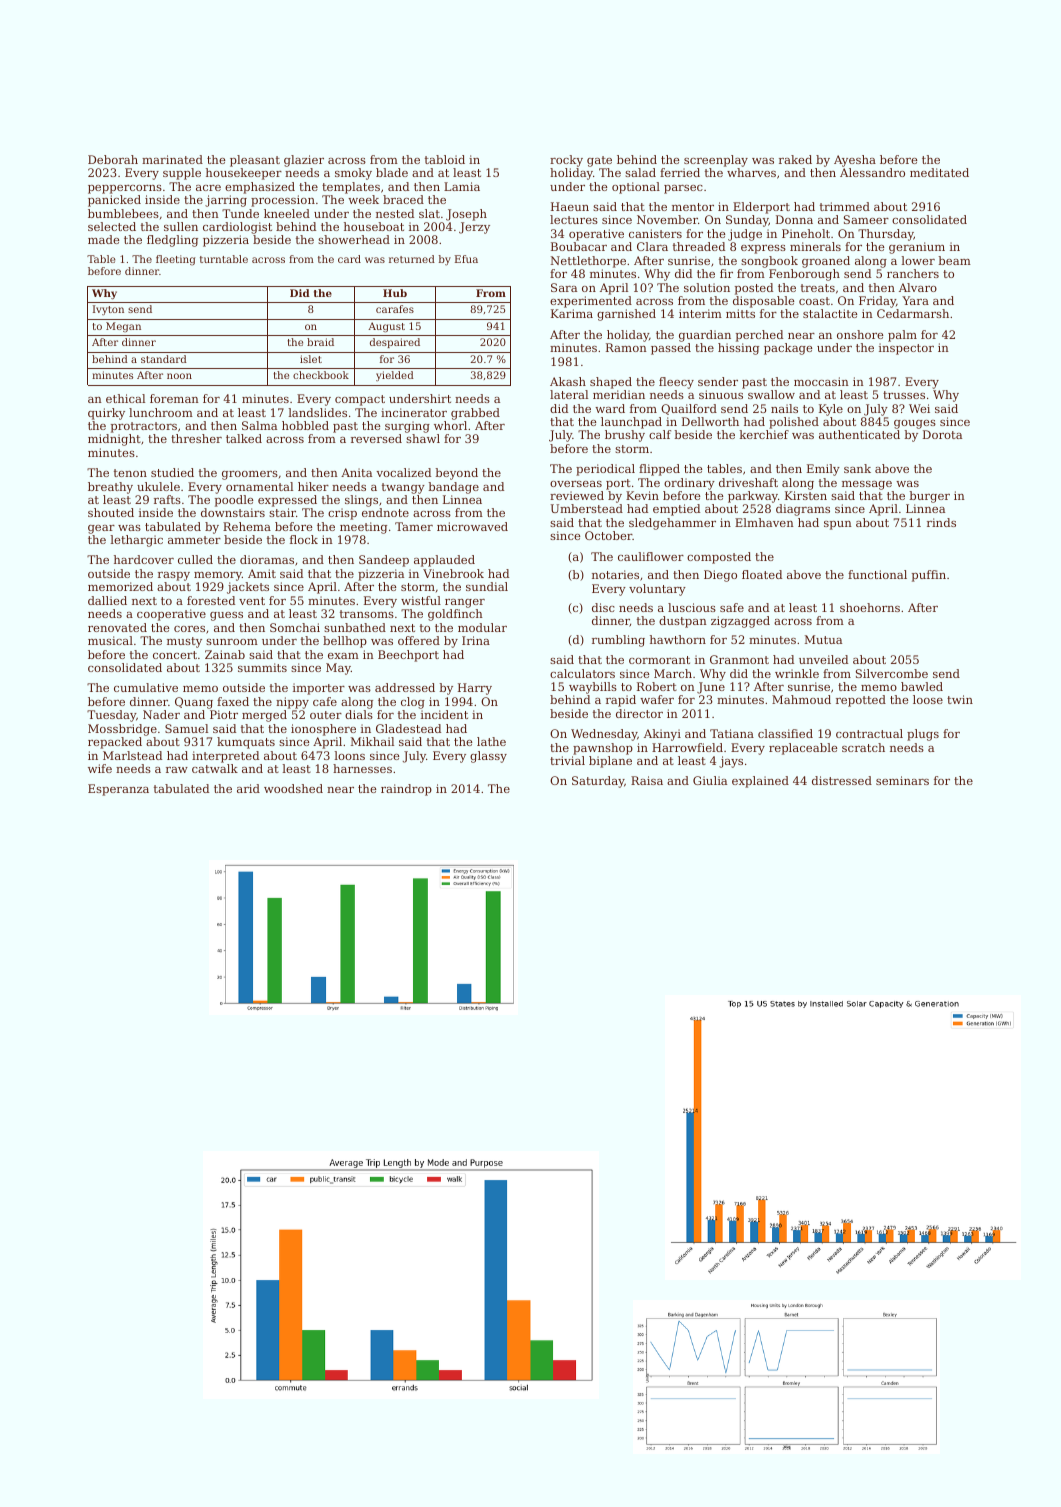 The height and width of the screenshot is (1507, 1061). I want to click on concert, so click(175, 655).
